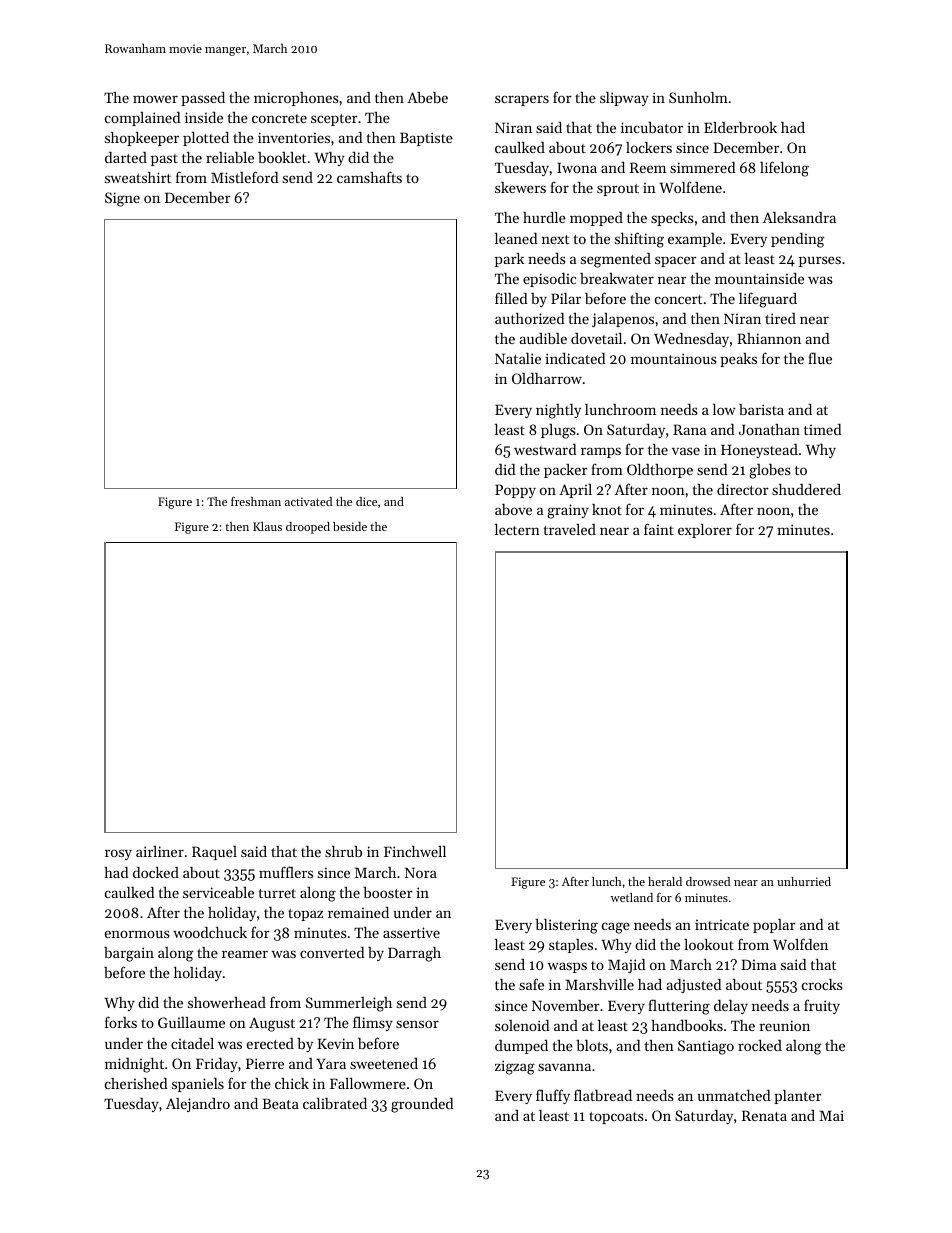  What do you see at coordinates (705, 531) in the page?
I see `explorer` at bounding box center [705, 531].
